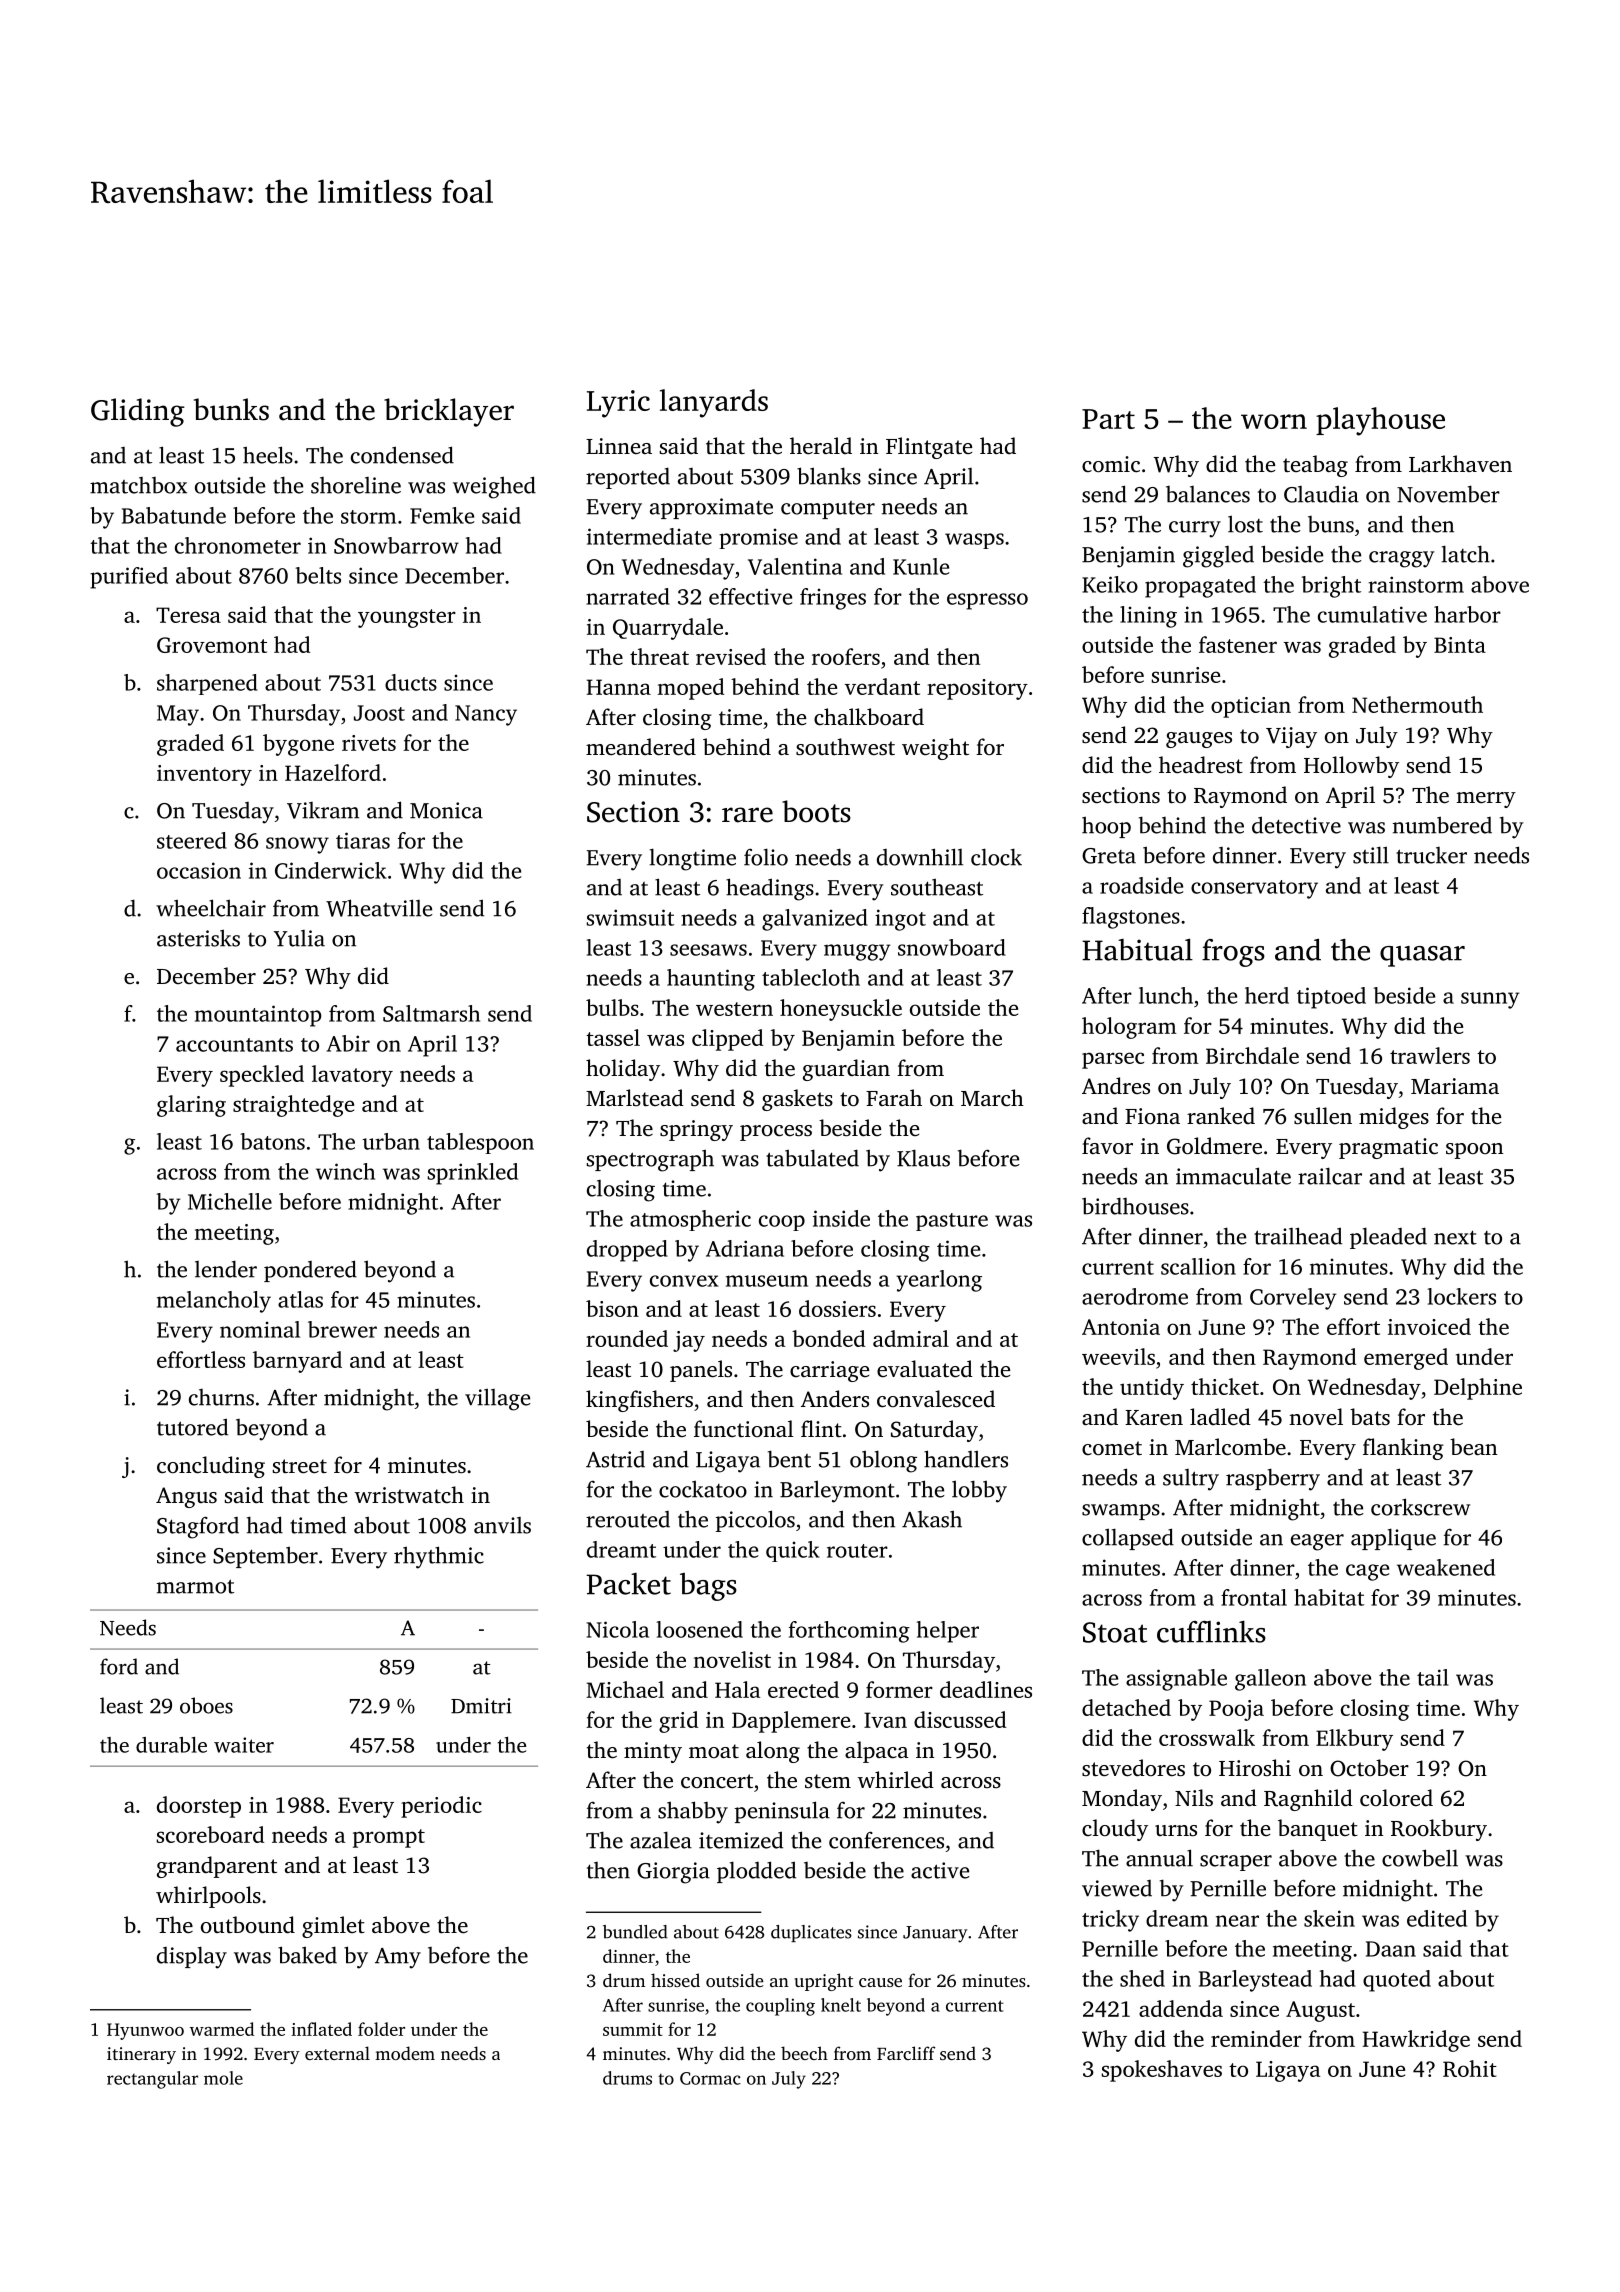  Describe the element at coordinates (1254, 1597) in the screenshot. I see `frontal` at that location.
